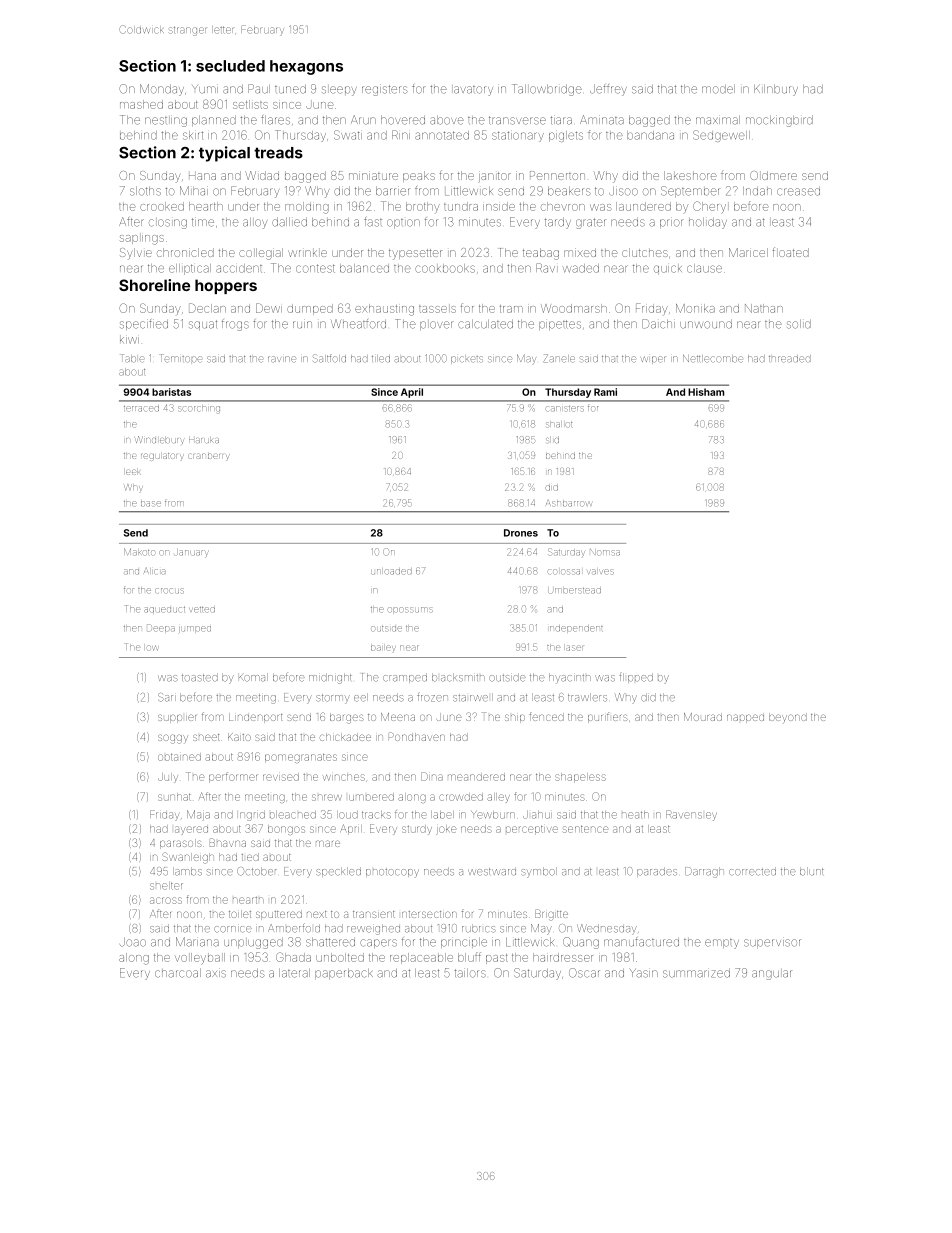 This screenshot has width=952, height=1233. Describe the element at coordinates (580, 778) in the screenshot. I see `shapeless` at that location.
